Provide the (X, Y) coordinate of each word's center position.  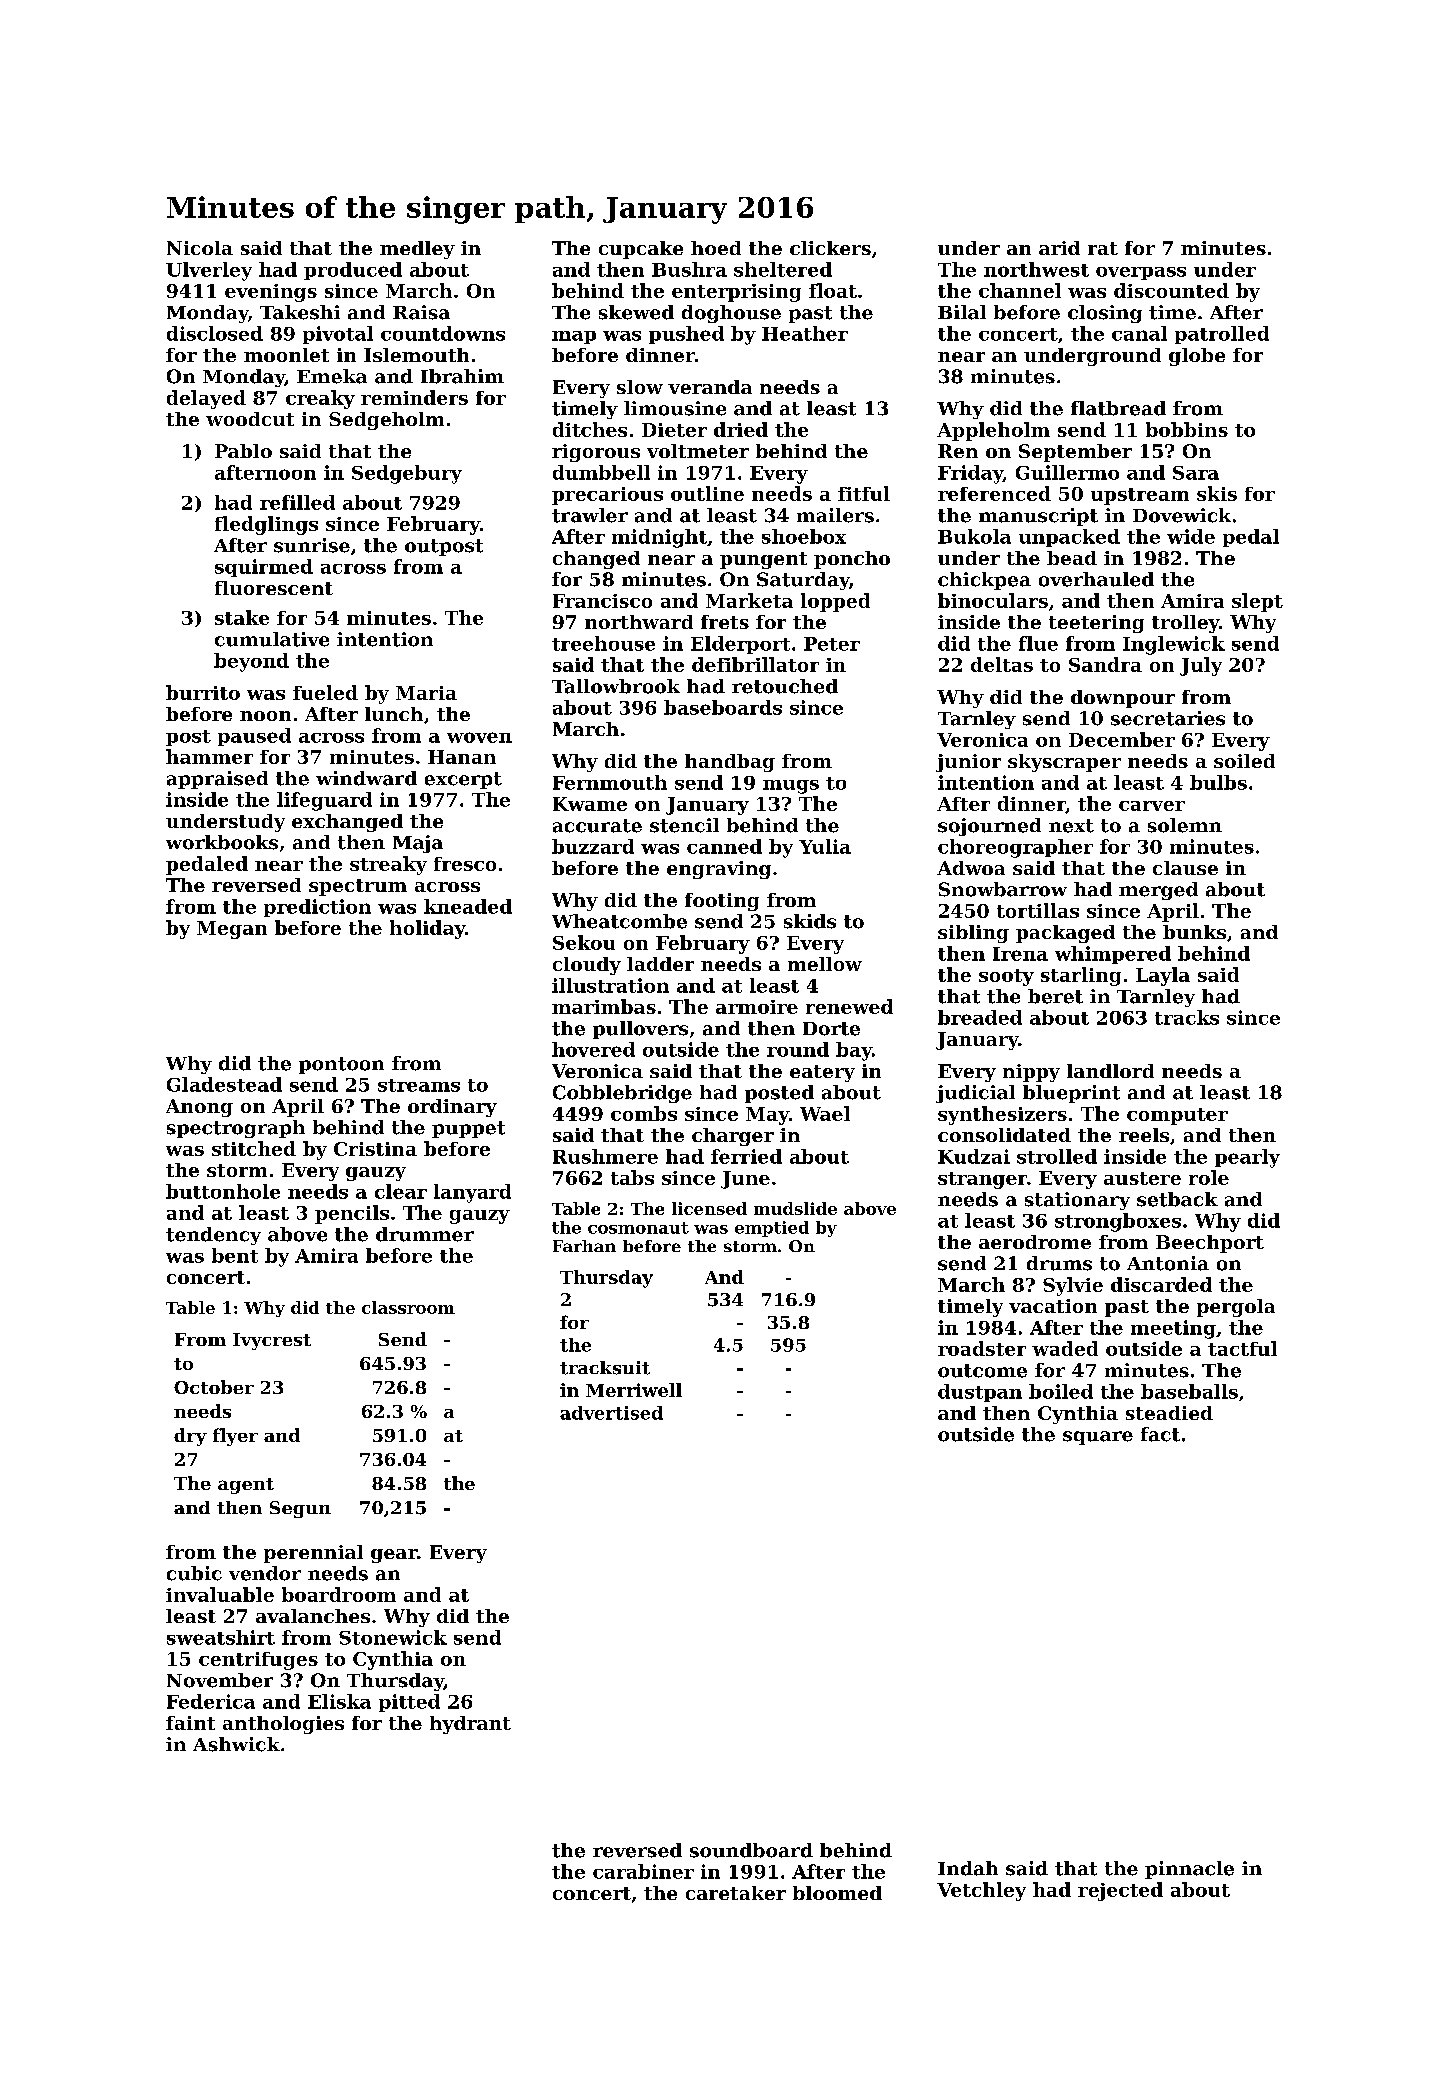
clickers (830, 248)
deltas (1002, 664)
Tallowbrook (616, 686)
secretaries (1168, 718)
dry (190, 1437)
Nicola (200, 248)
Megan (232, 930)
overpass (1141, 273)
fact (1160, 1434)
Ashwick (236, 1744)
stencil (684, 825)
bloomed (837, 1893)
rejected (1120, 1891)
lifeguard (324, 801)
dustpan (980, 1393)
